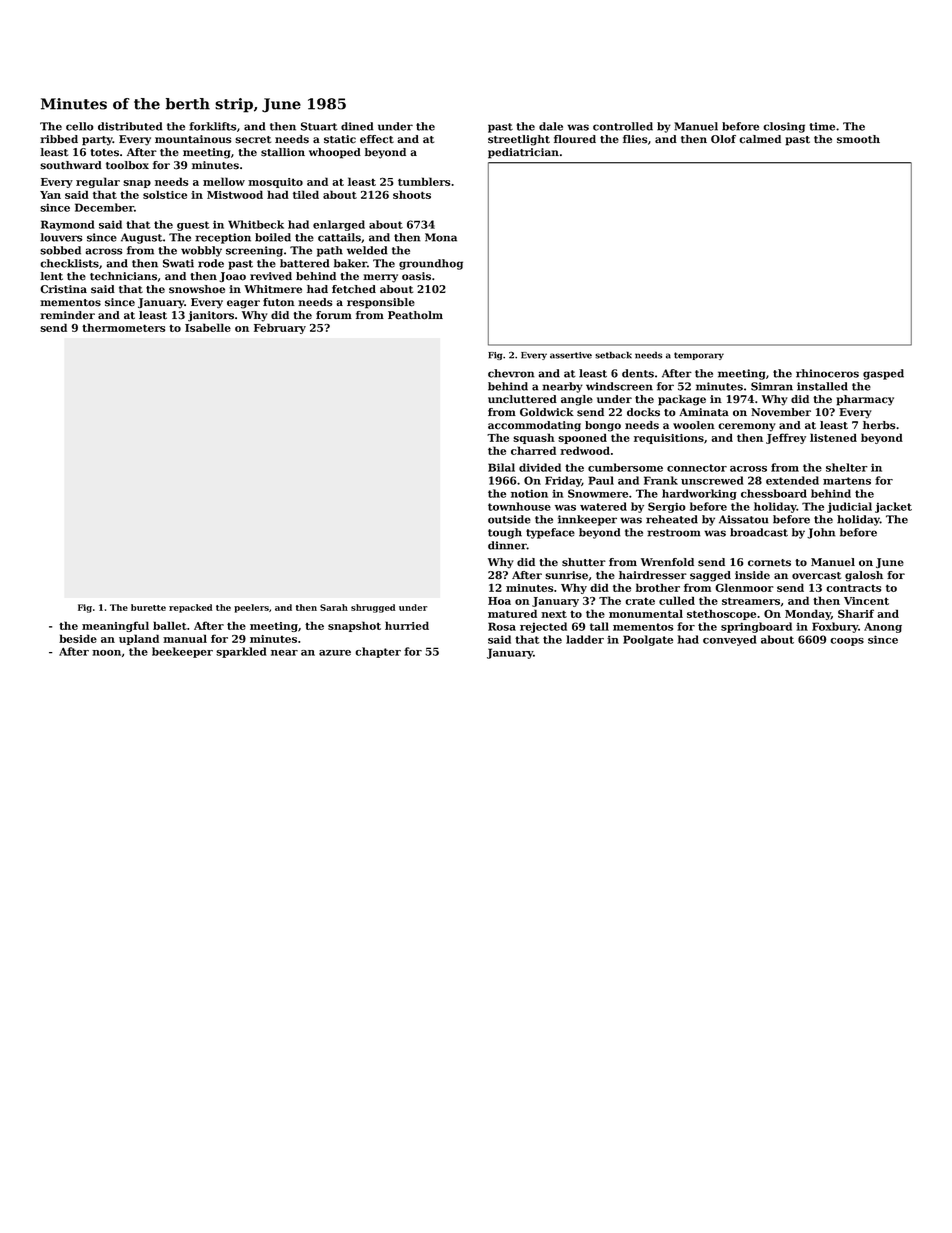 The width and height of the page is (952, 1233). What do you see at coordinates (123, 276) in the page?
I see `technicians` at bounding box center [123, 276].
